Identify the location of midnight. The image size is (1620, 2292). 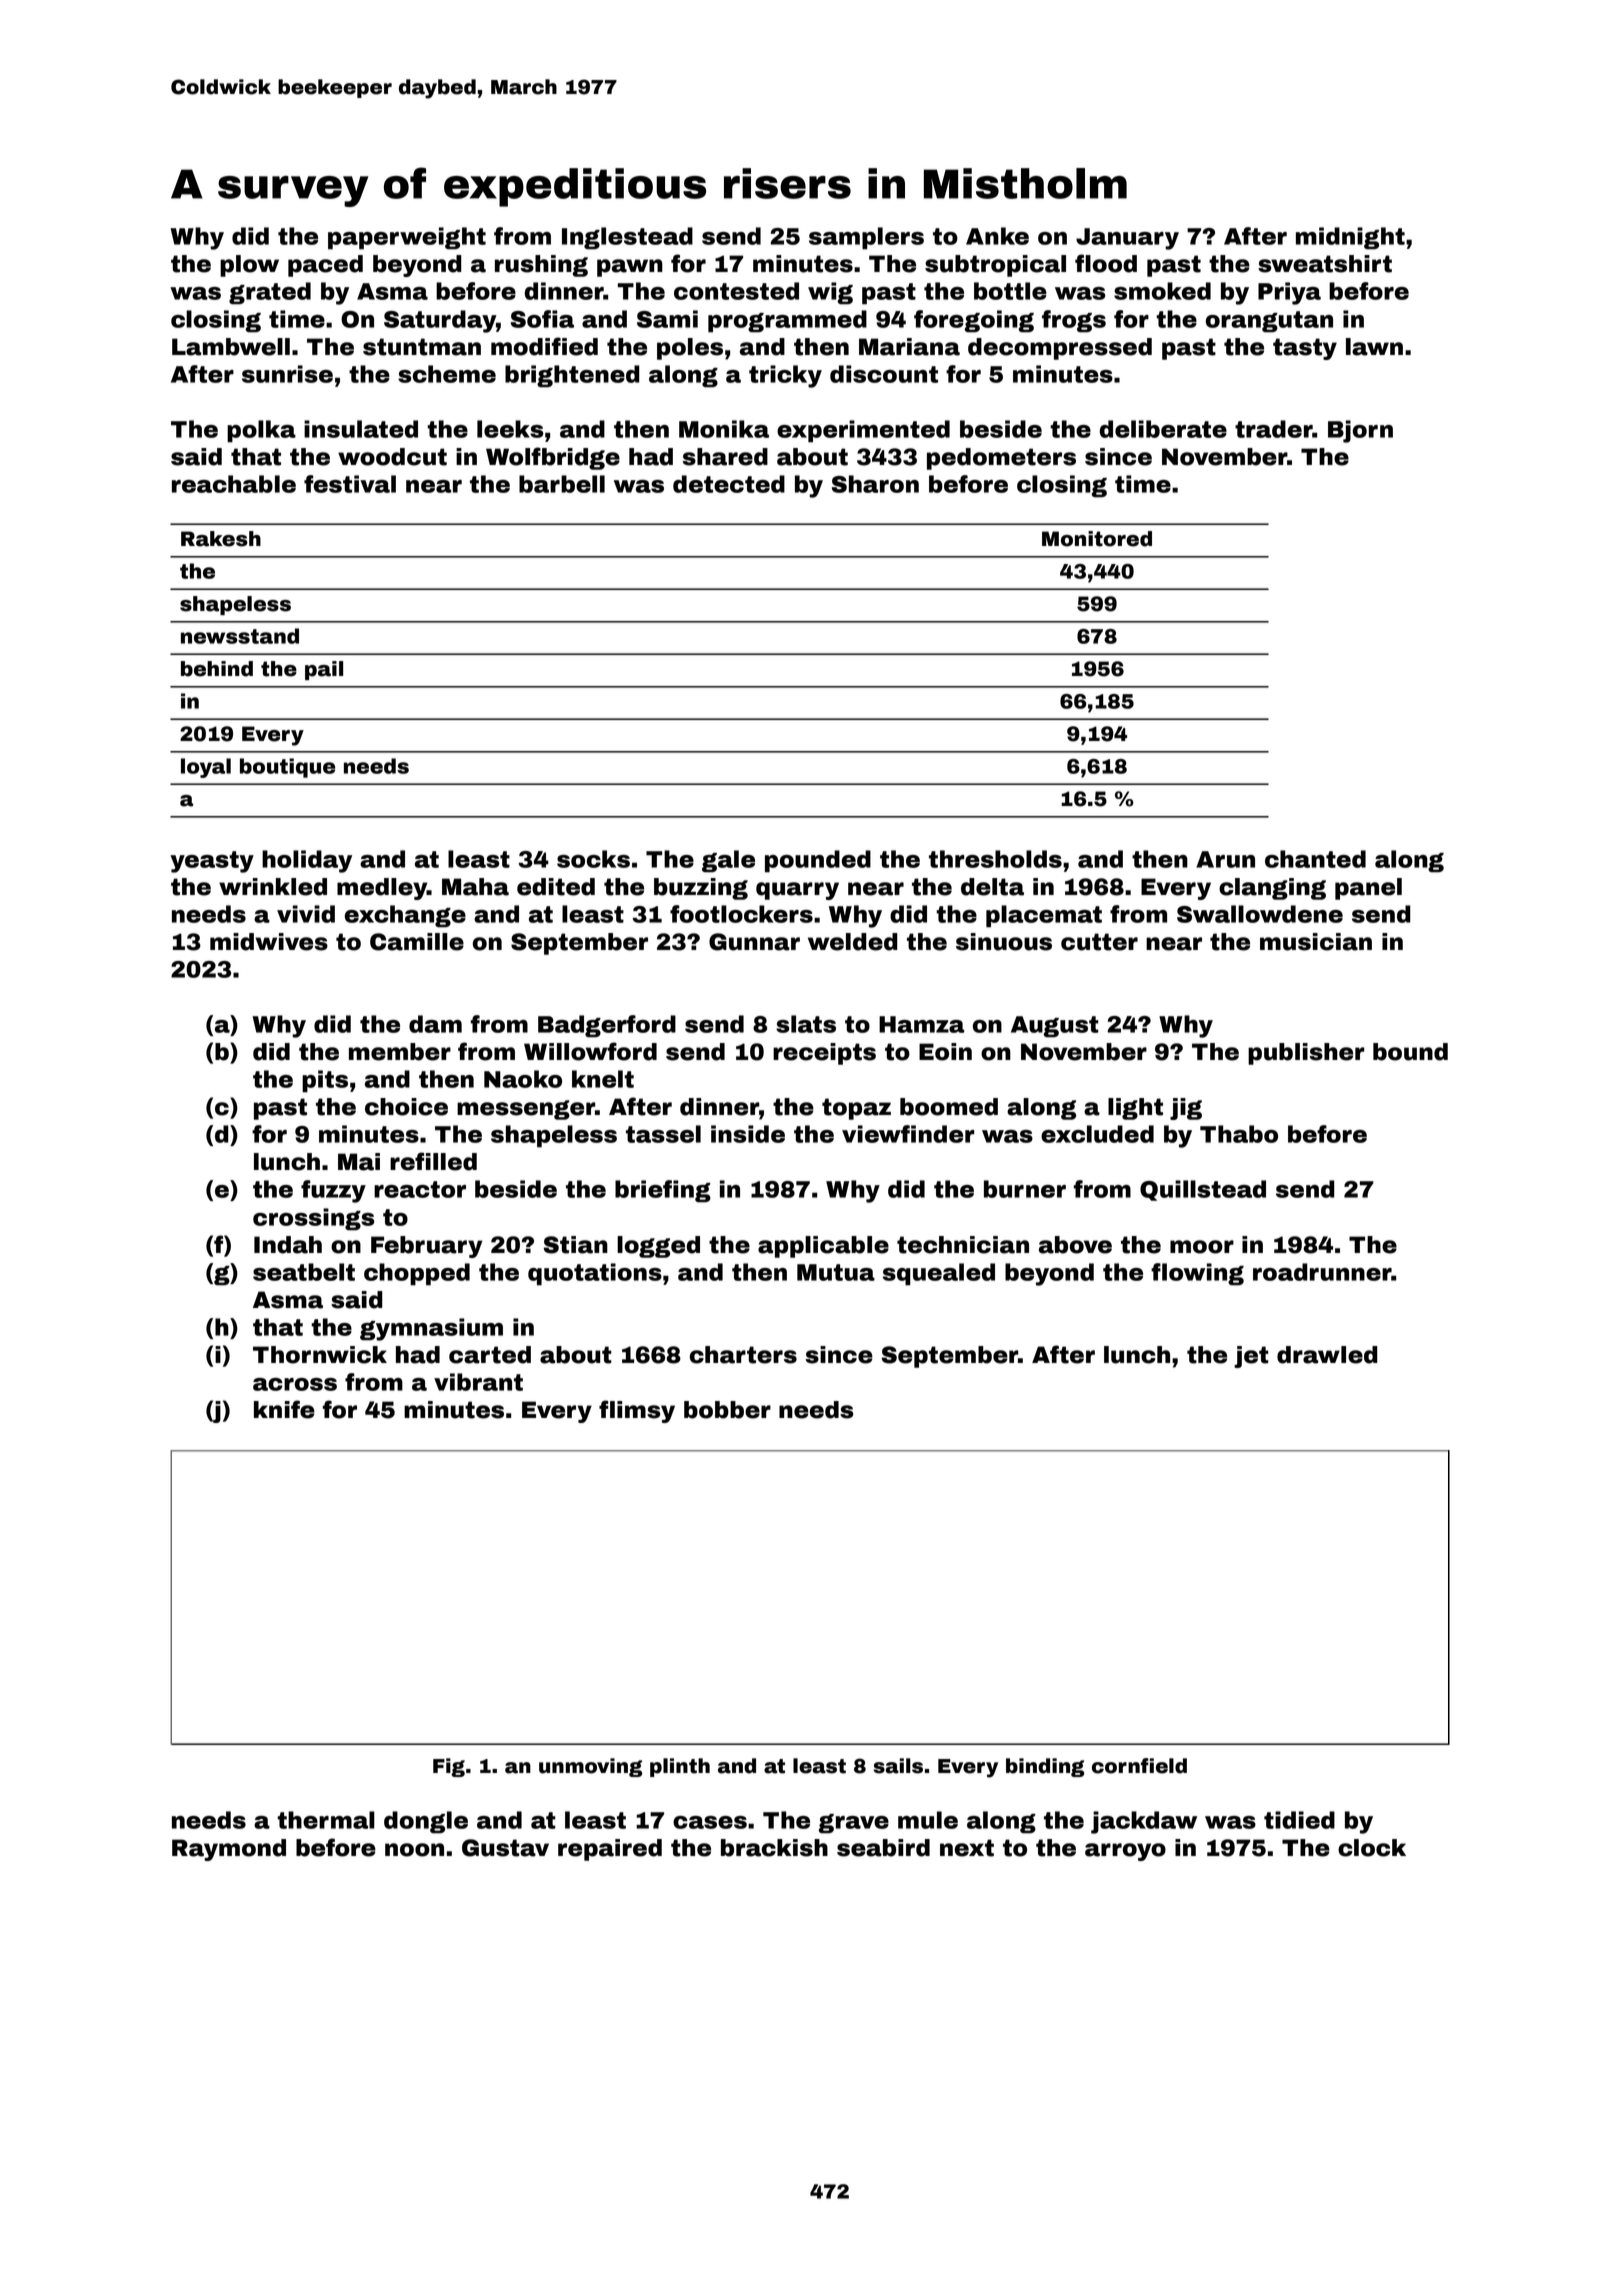
(1350, 238).
